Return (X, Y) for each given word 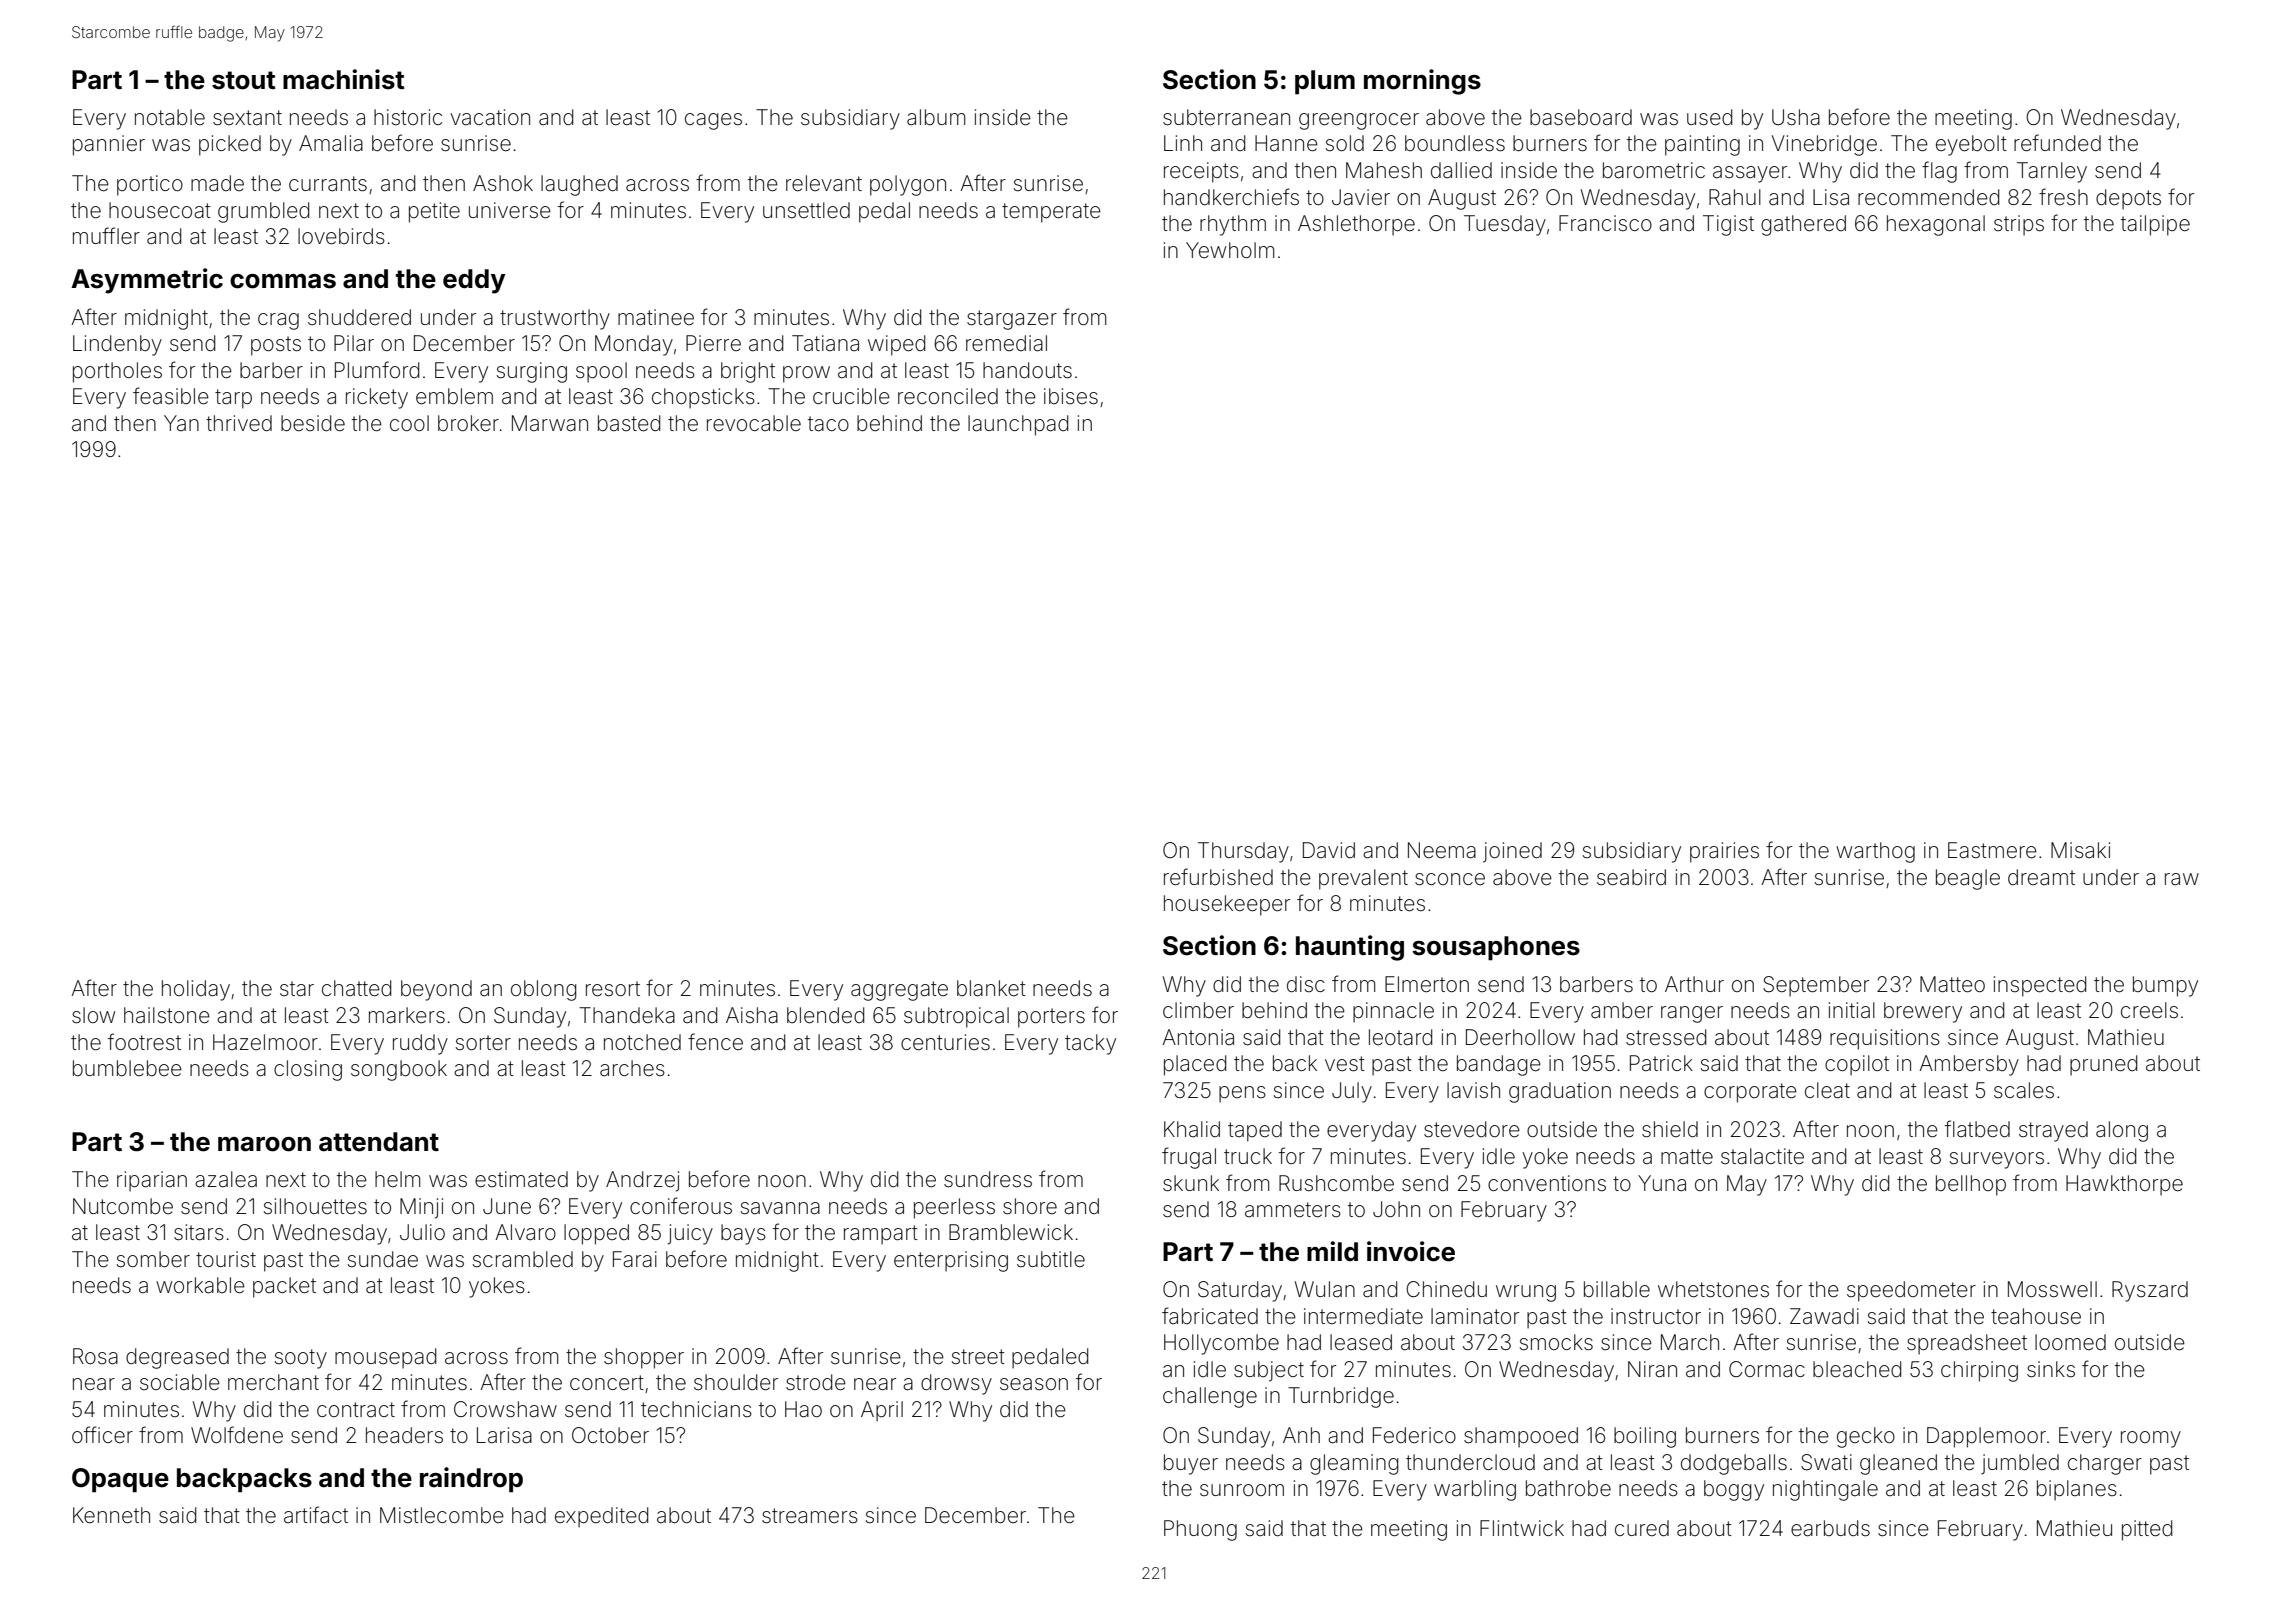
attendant (379, 1142)
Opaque (120, 1480)
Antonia (1198, 1037)
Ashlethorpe (1356, 225)
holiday (196, 990)
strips (2019, 225)
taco (828, 424)
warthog (1875, 852)
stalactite (1762, 1156)
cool (409, 423)
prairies (1724, 852)
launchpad (1018, 425)
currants (328, 184)
